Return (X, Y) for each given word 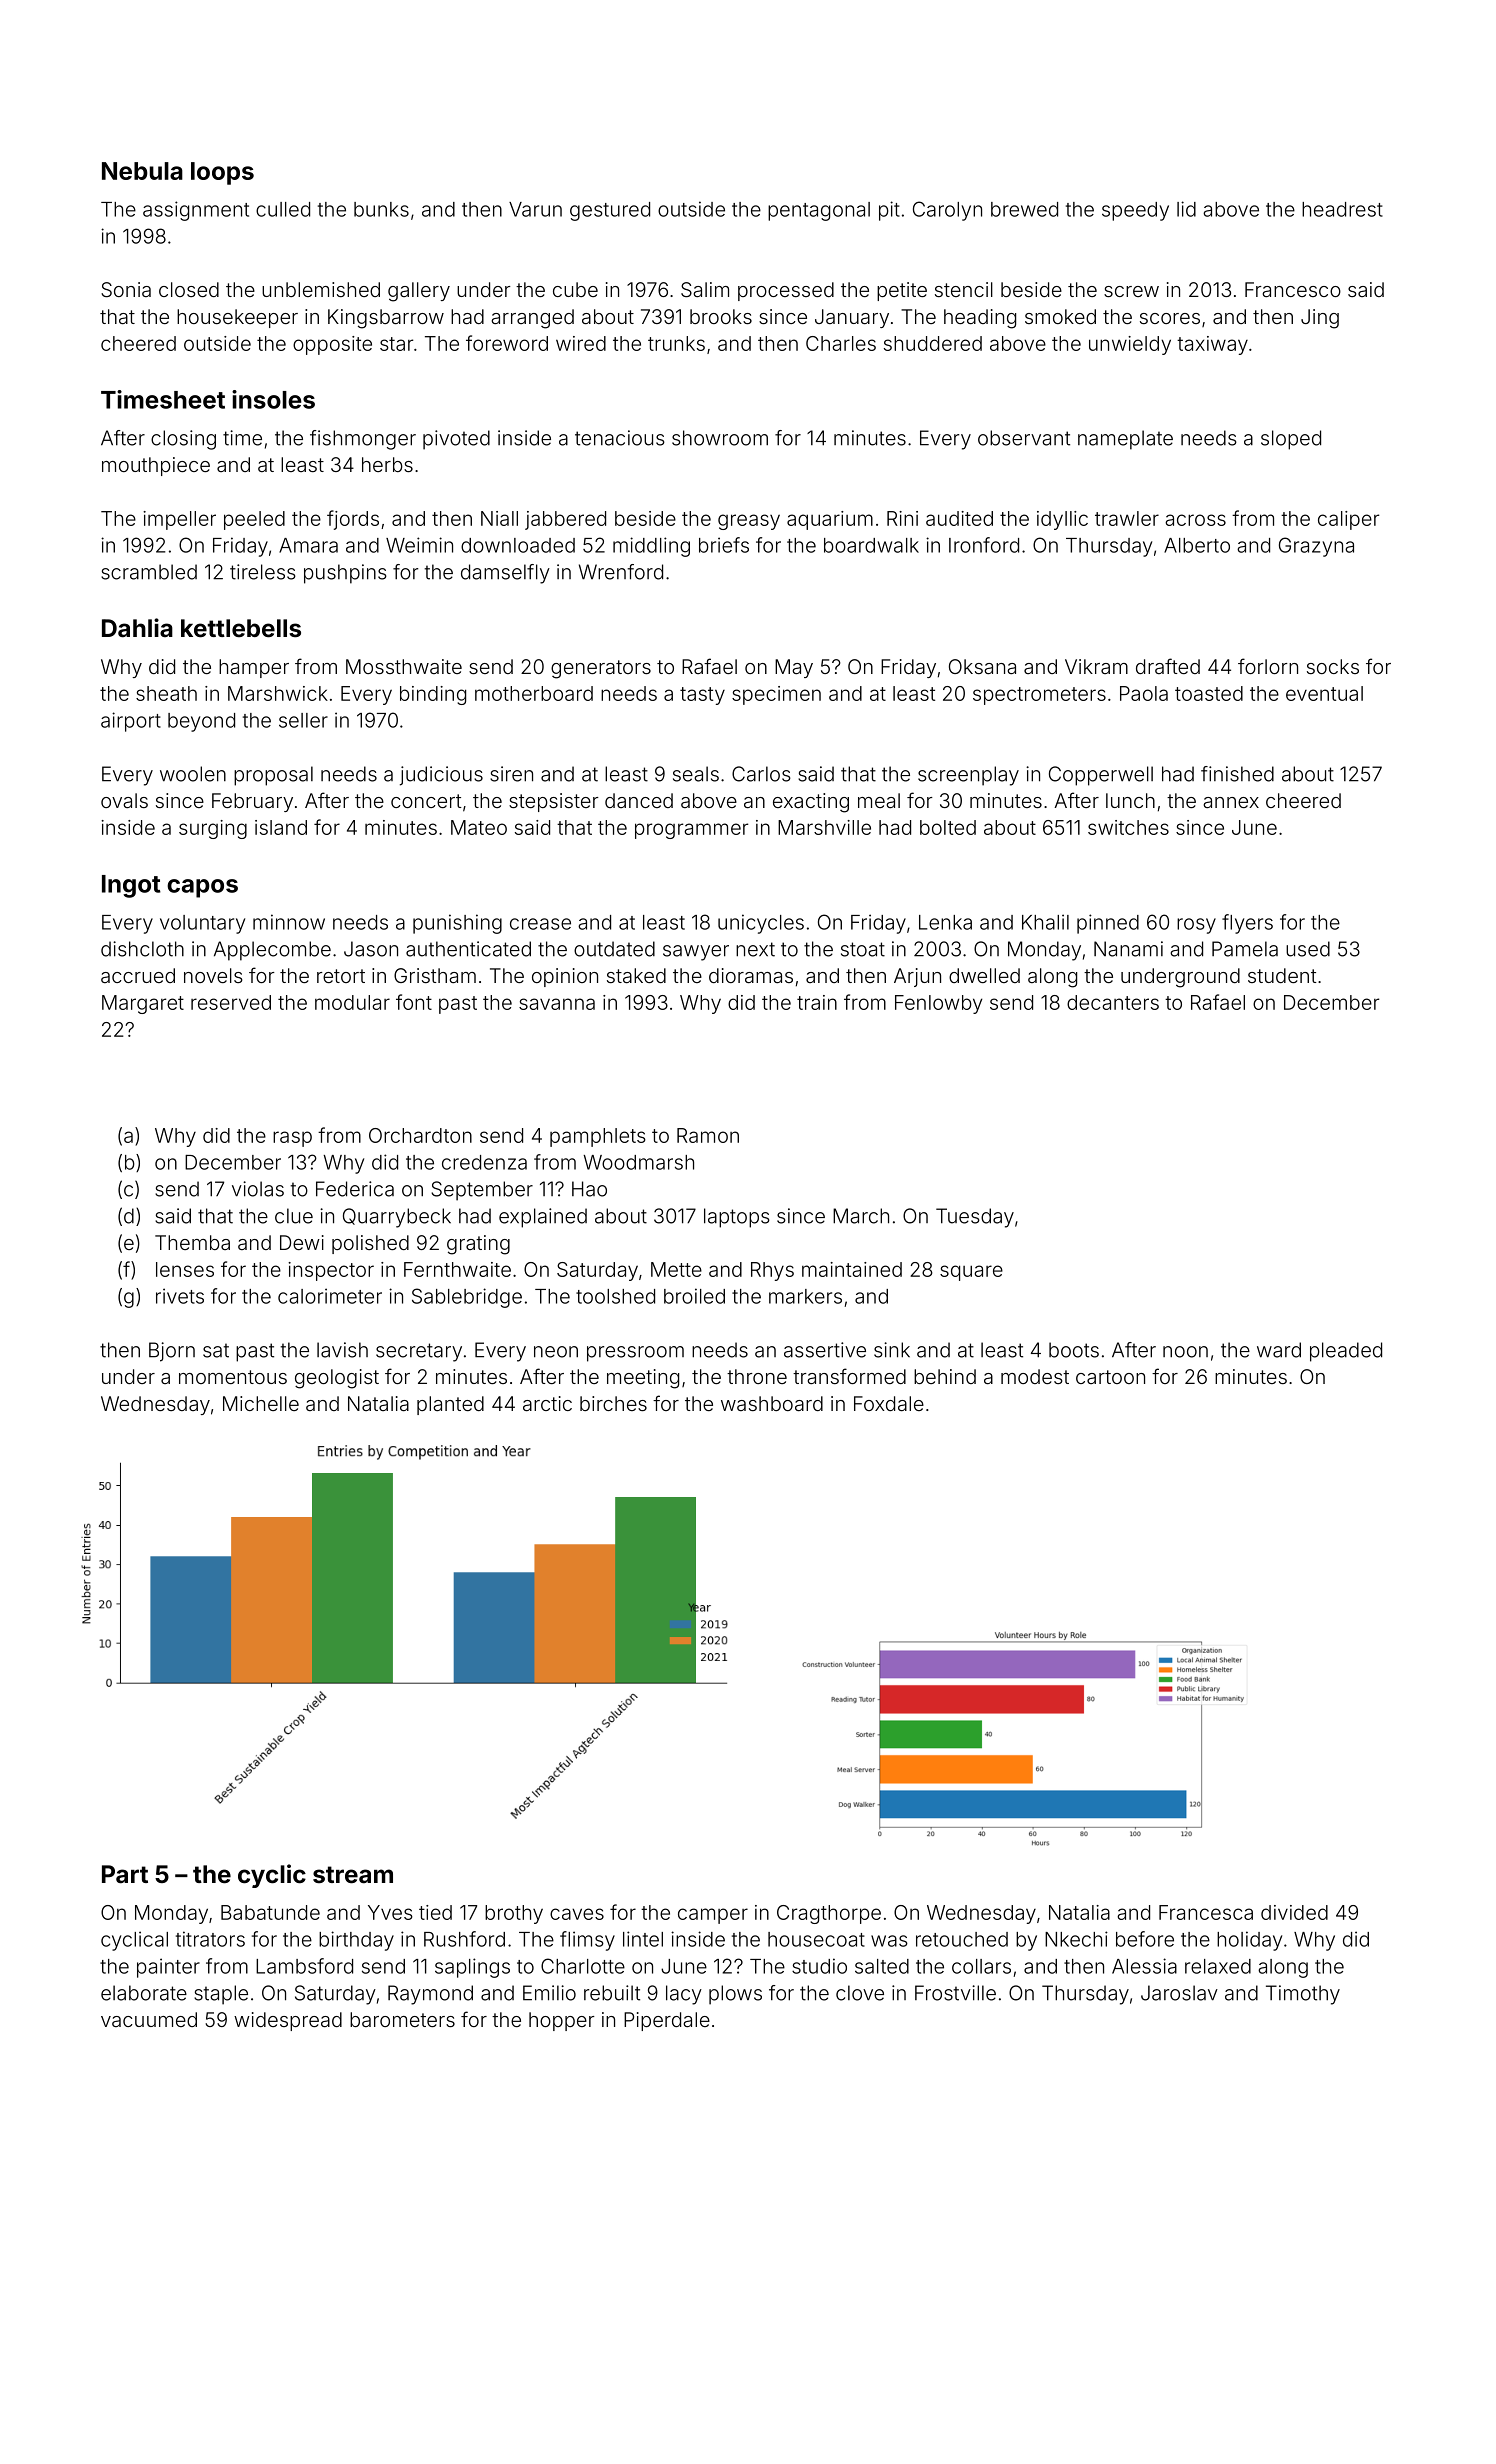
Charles (841, 343)
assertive (825, 1350)
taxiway (1212, 345)
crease (540, 924)
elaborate (144, 1993)
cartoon (1110, 1377)
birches (613, 1403)
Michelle (261, 1403)
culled (283, 209)
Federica (355, 1189)
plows (735, 1995)
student (1282, 975)
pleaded (1346, 1352)
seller (303, 720)
